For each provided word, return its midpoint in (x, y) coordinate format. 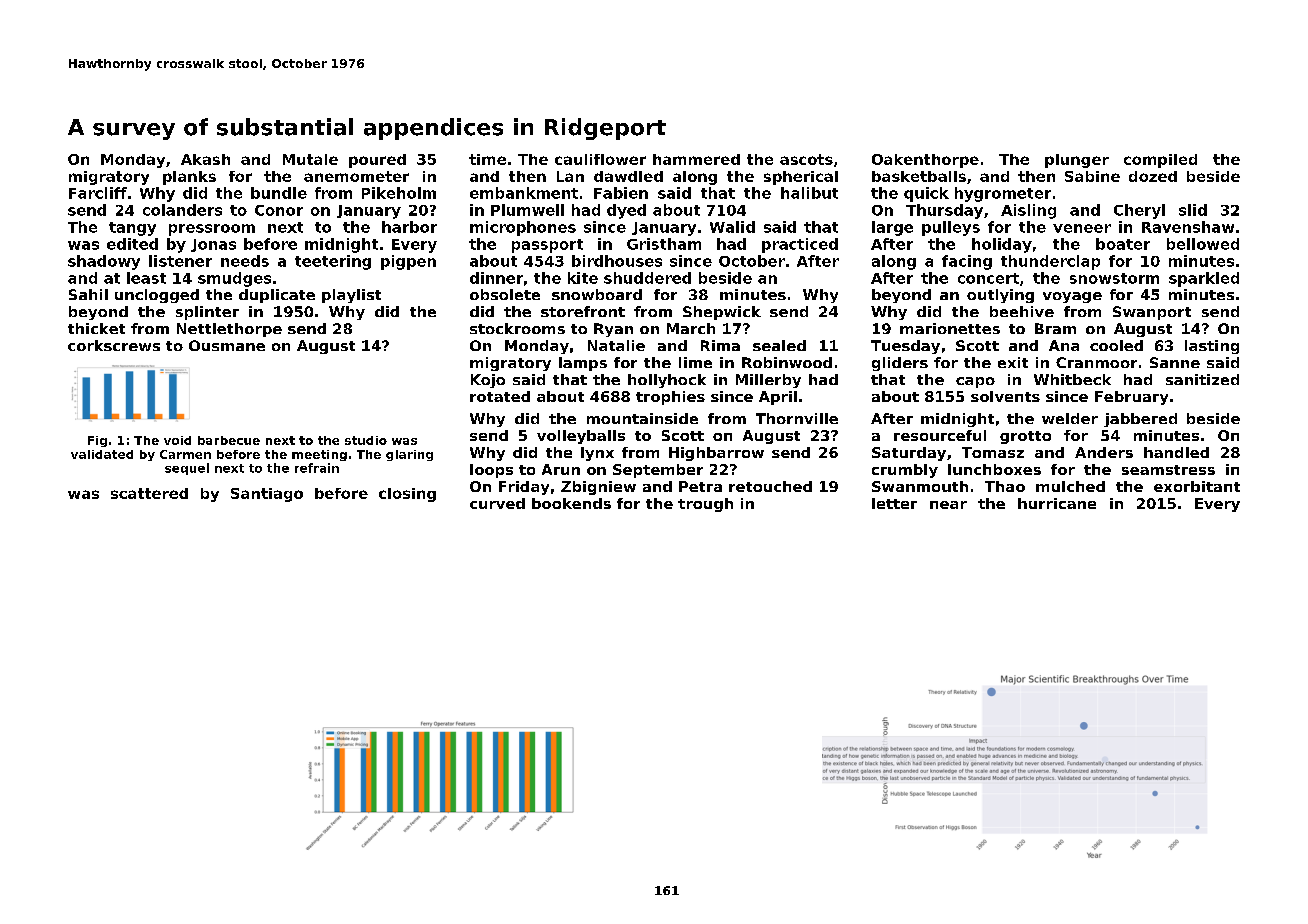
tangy (132, 229)
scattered (149, 493)
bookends (571, 503)
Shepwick (722, 313)
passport (547, 246)
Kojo (488, 381)
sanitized (1202, 379)
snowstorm (1114, 278)
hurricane (1057, 503)
